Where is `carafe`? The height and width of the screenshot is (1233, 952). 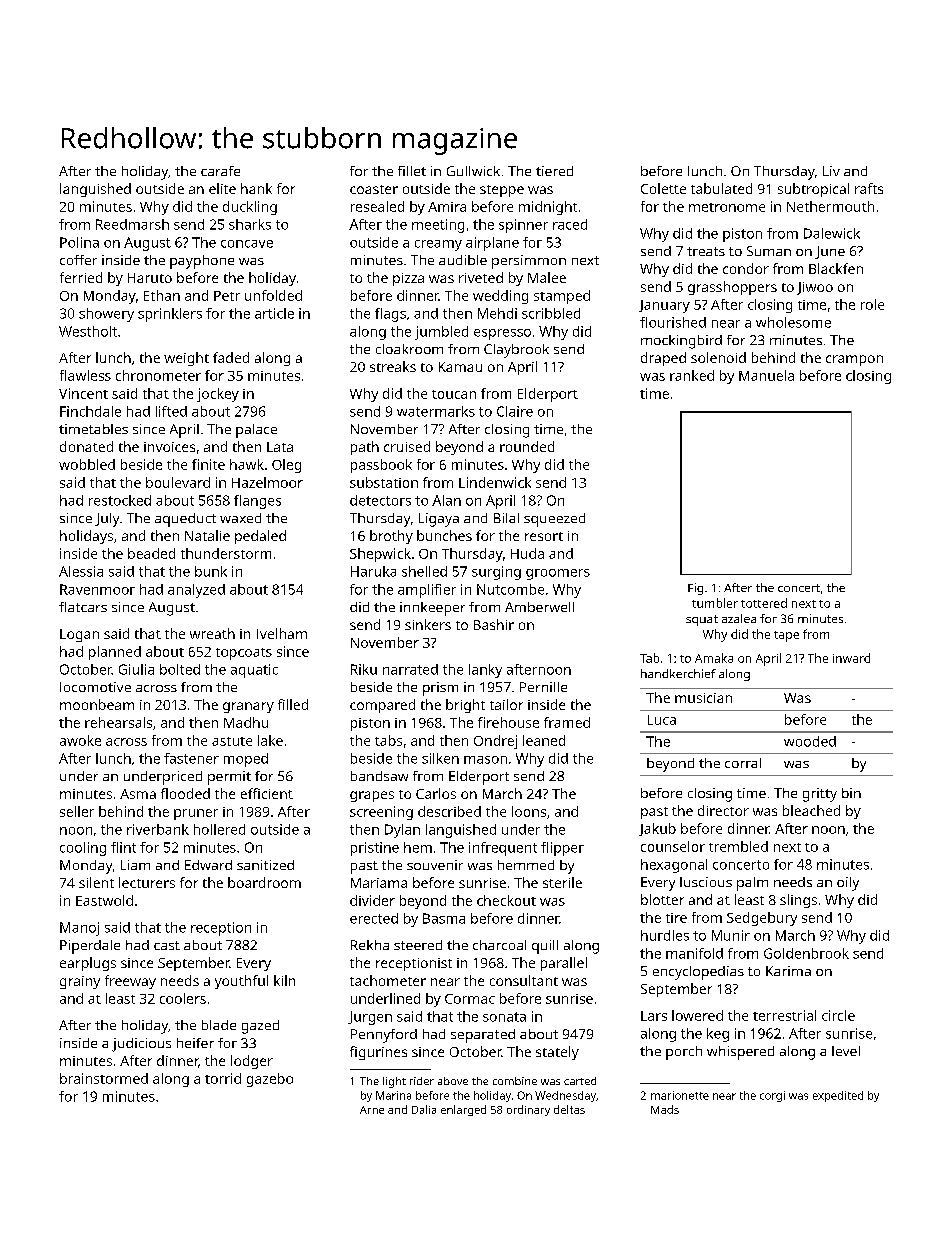 carafe is located at coordinates (220, 171).
